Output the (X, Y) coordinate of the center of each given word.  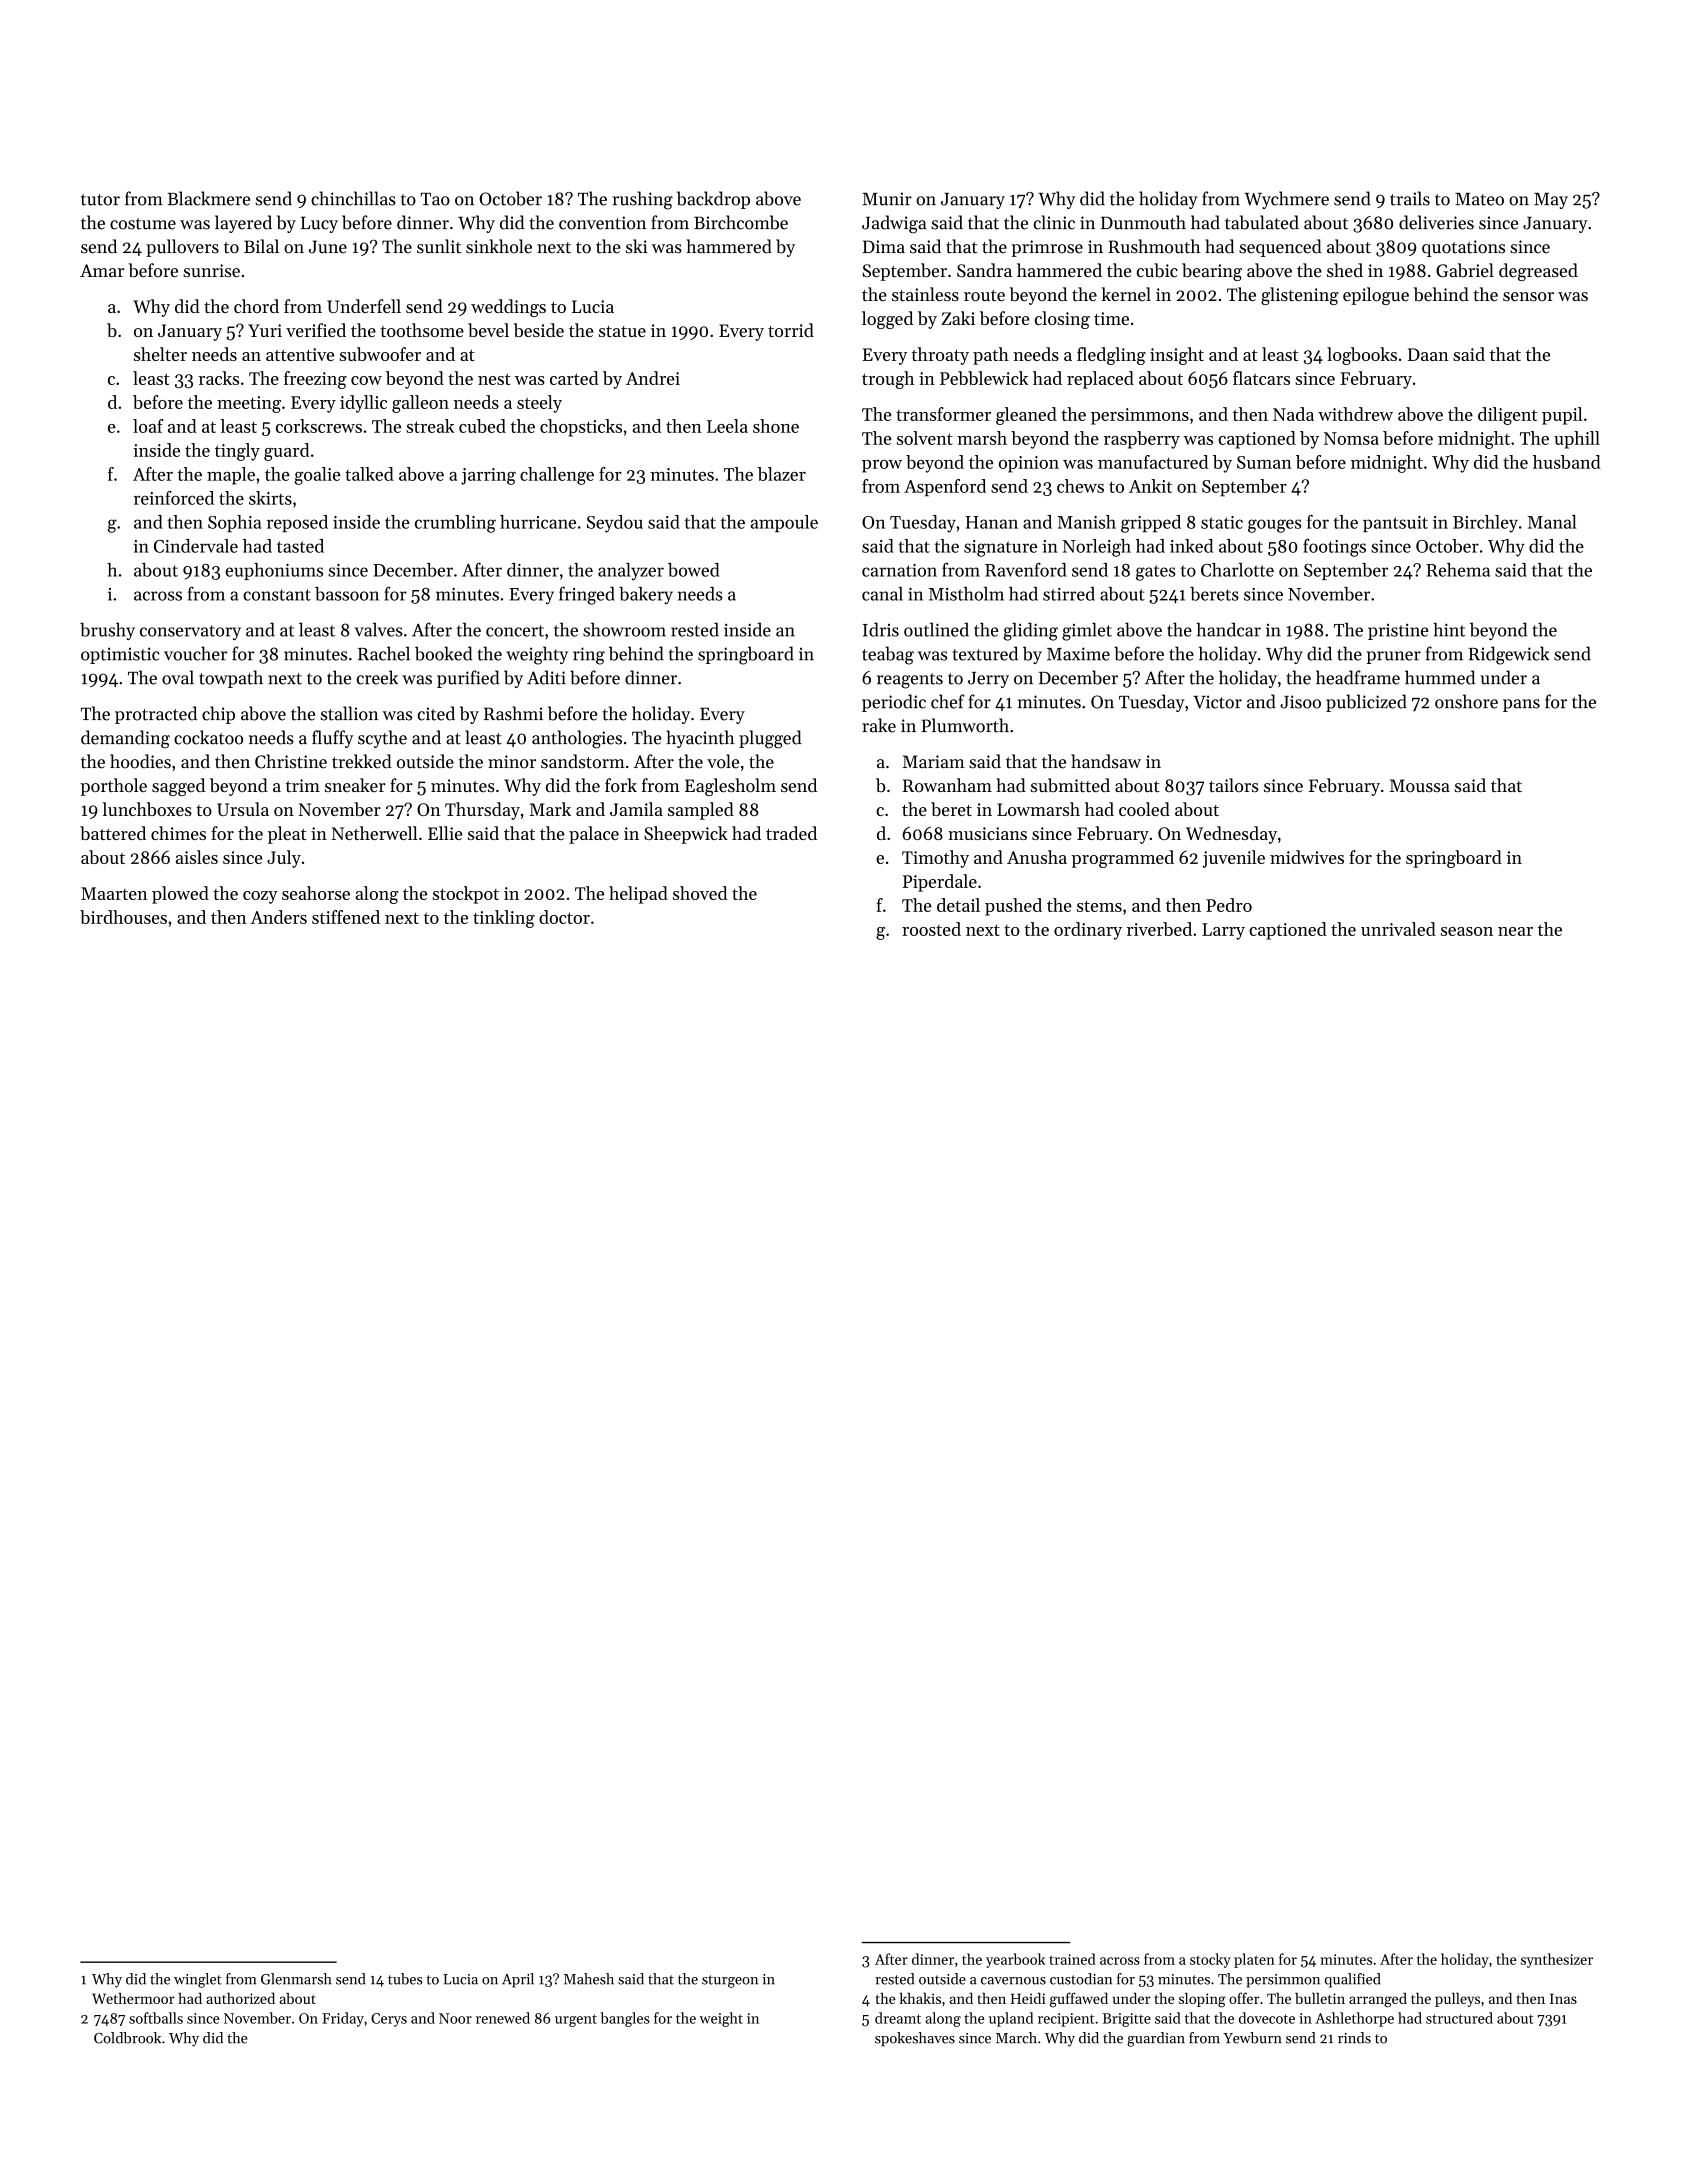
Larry (1223, 931)
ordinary (1088, 931)
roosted (931, 929)
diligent (1507, 416)
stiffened (346, 917)
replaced (1100, 380)
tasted (300, 546)
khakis (920, 1998)
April (518, 1980)
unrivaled (1398, 929)
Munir (887, 199)
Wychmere (1286, 200)
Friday (343, 2019)
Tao (435, 199)
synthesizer (1557, 1960)
